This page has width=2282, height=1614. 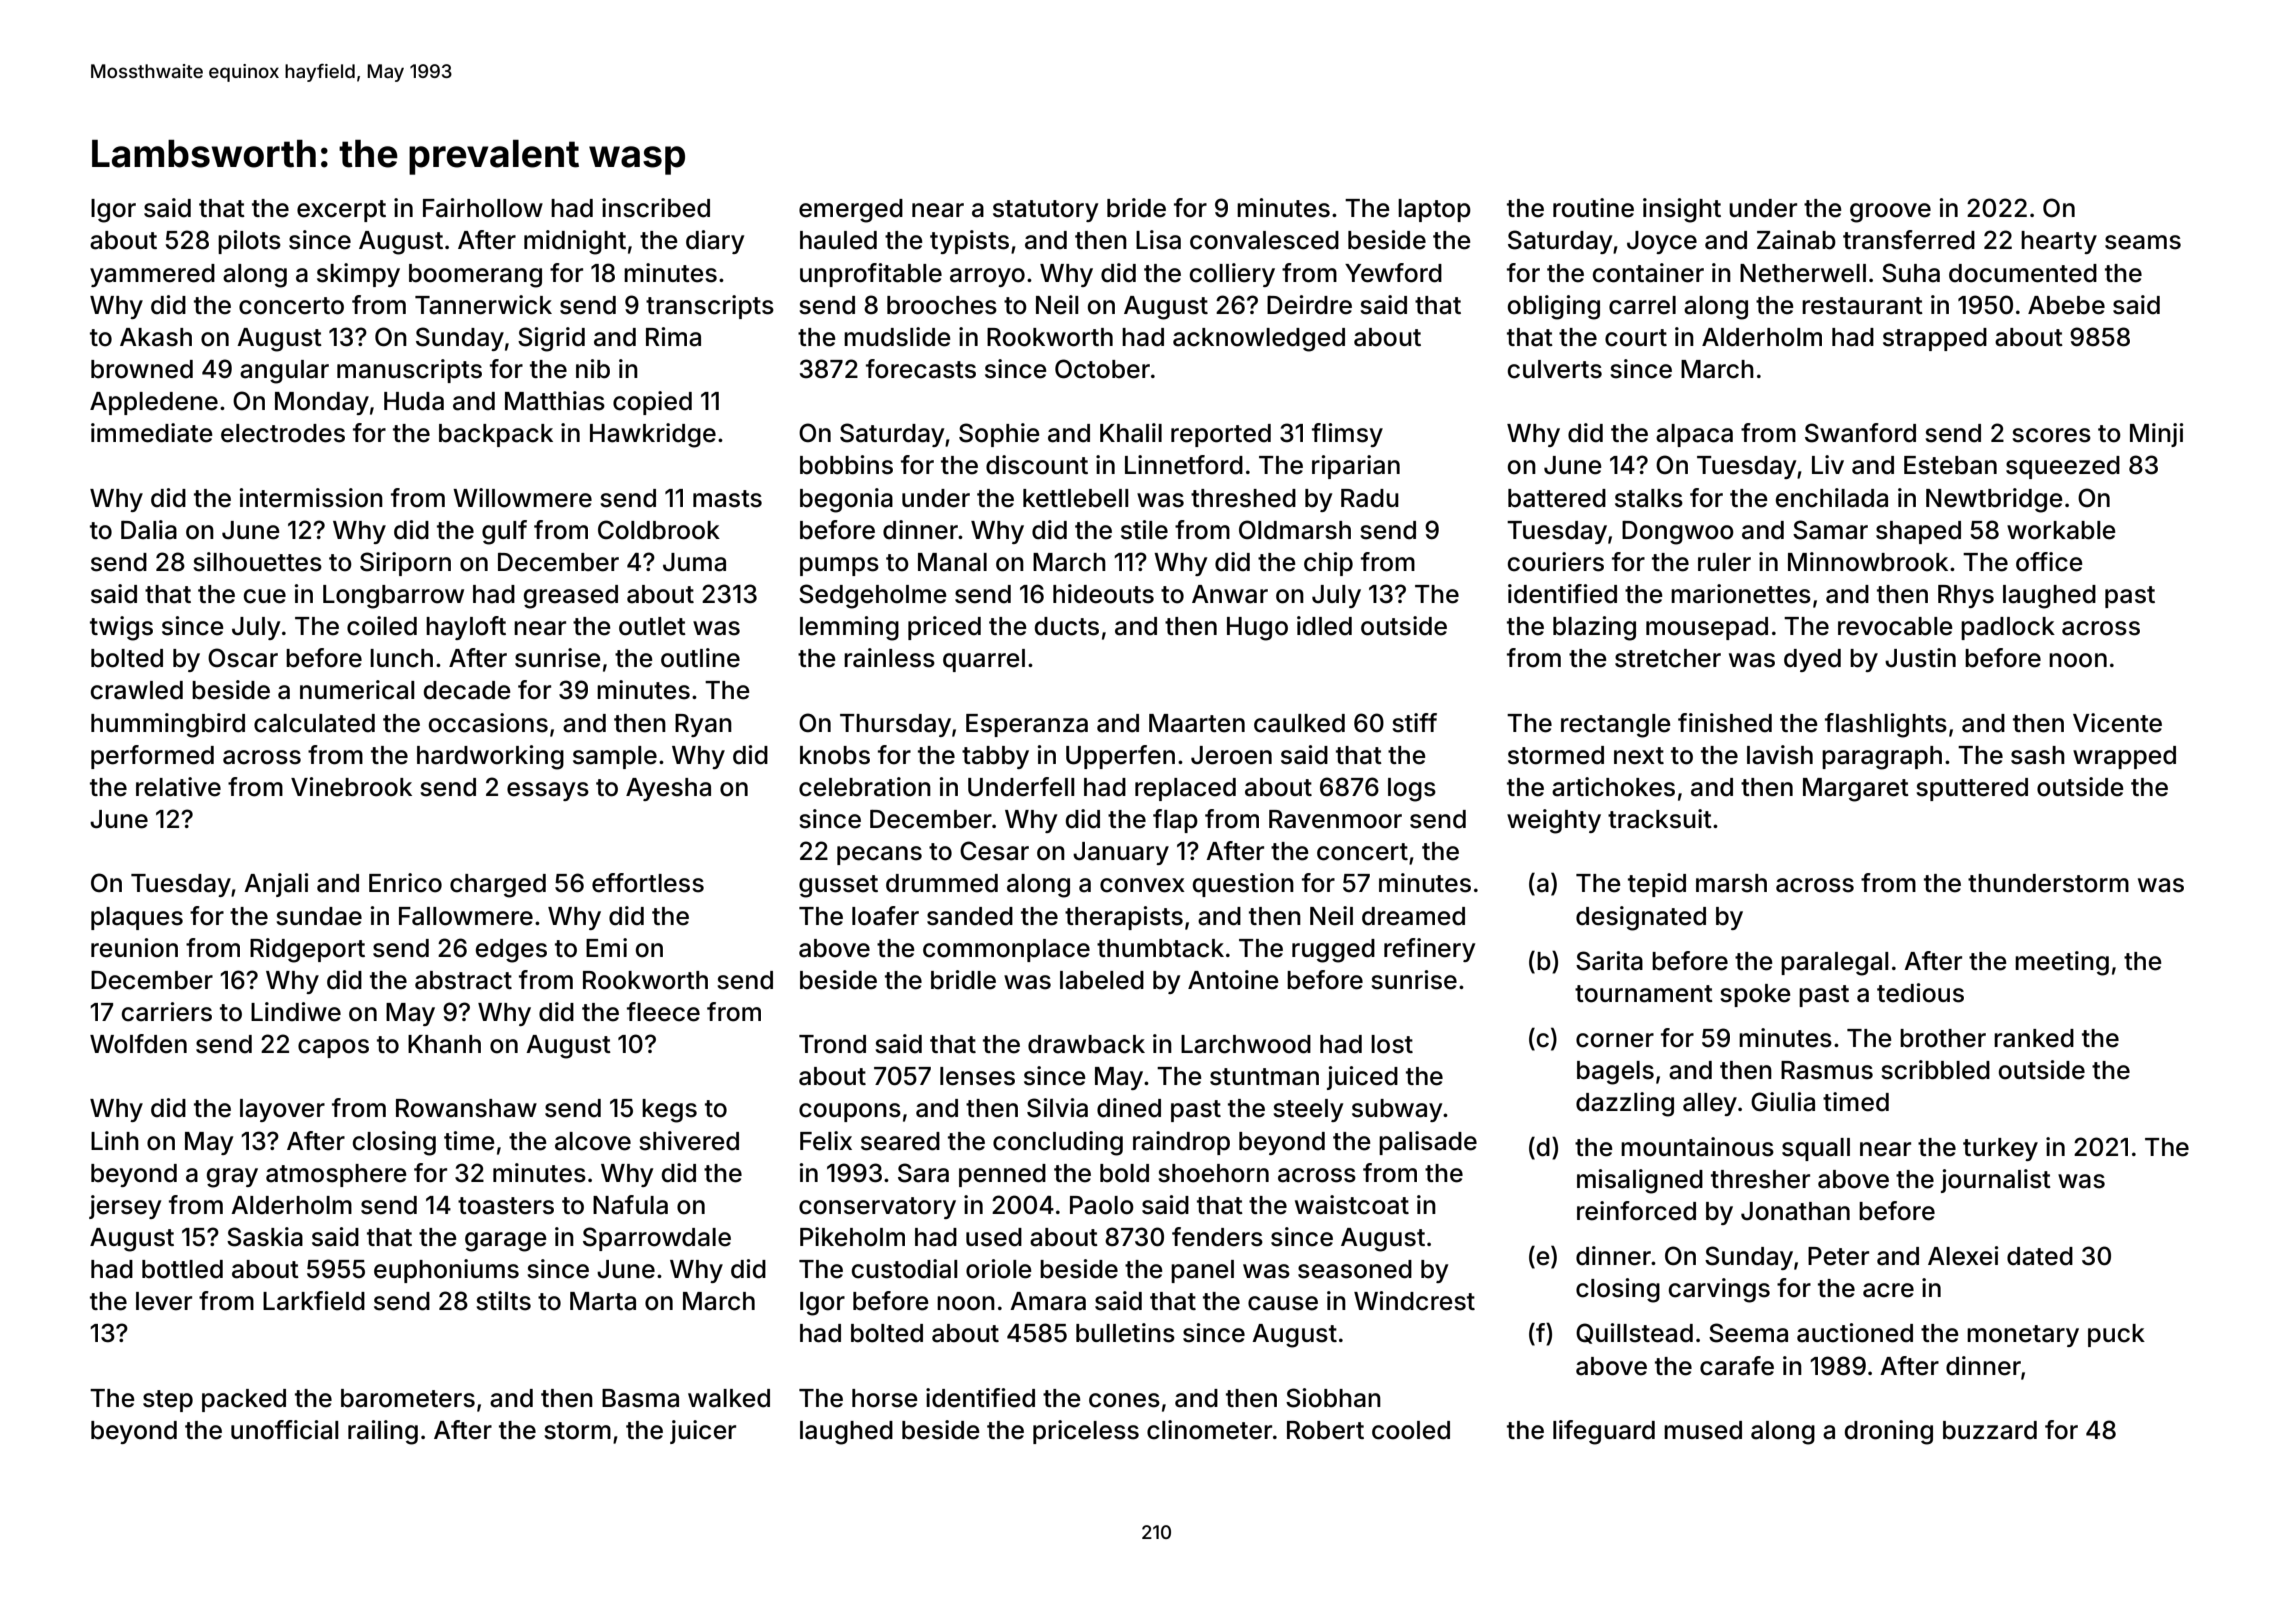 I want to click on ranked, so click(x=2034, y=1038).
